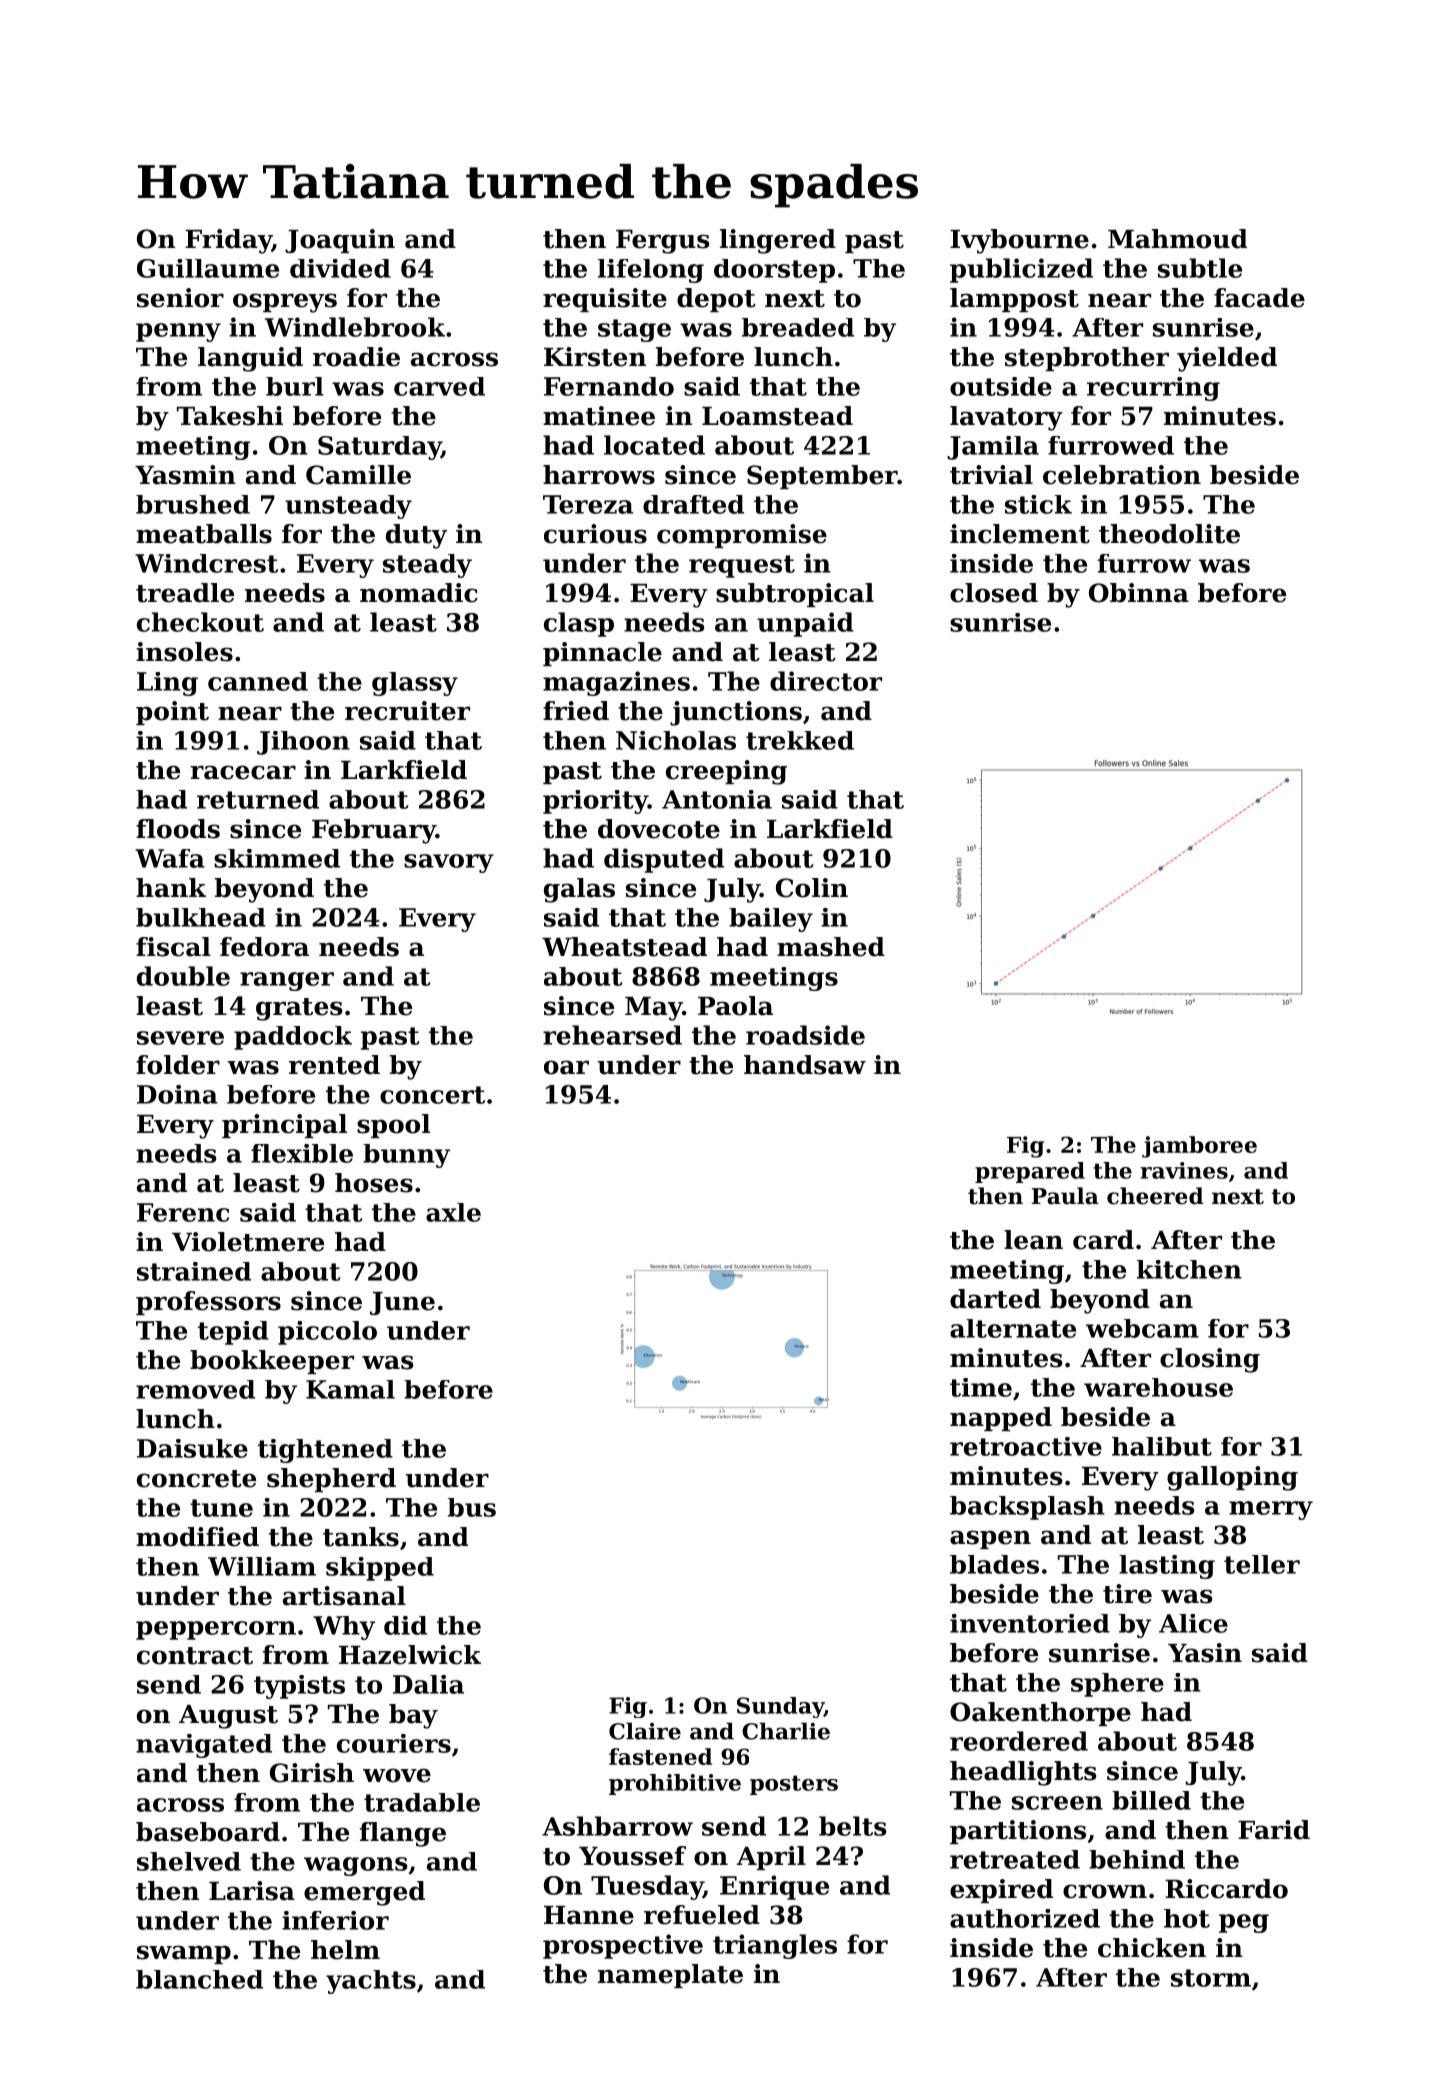 The width and height of the screenshot is (1450, 2100). Describe the element at coordinates (1259, 298) in the screenshot. I see `facade` at that location.
